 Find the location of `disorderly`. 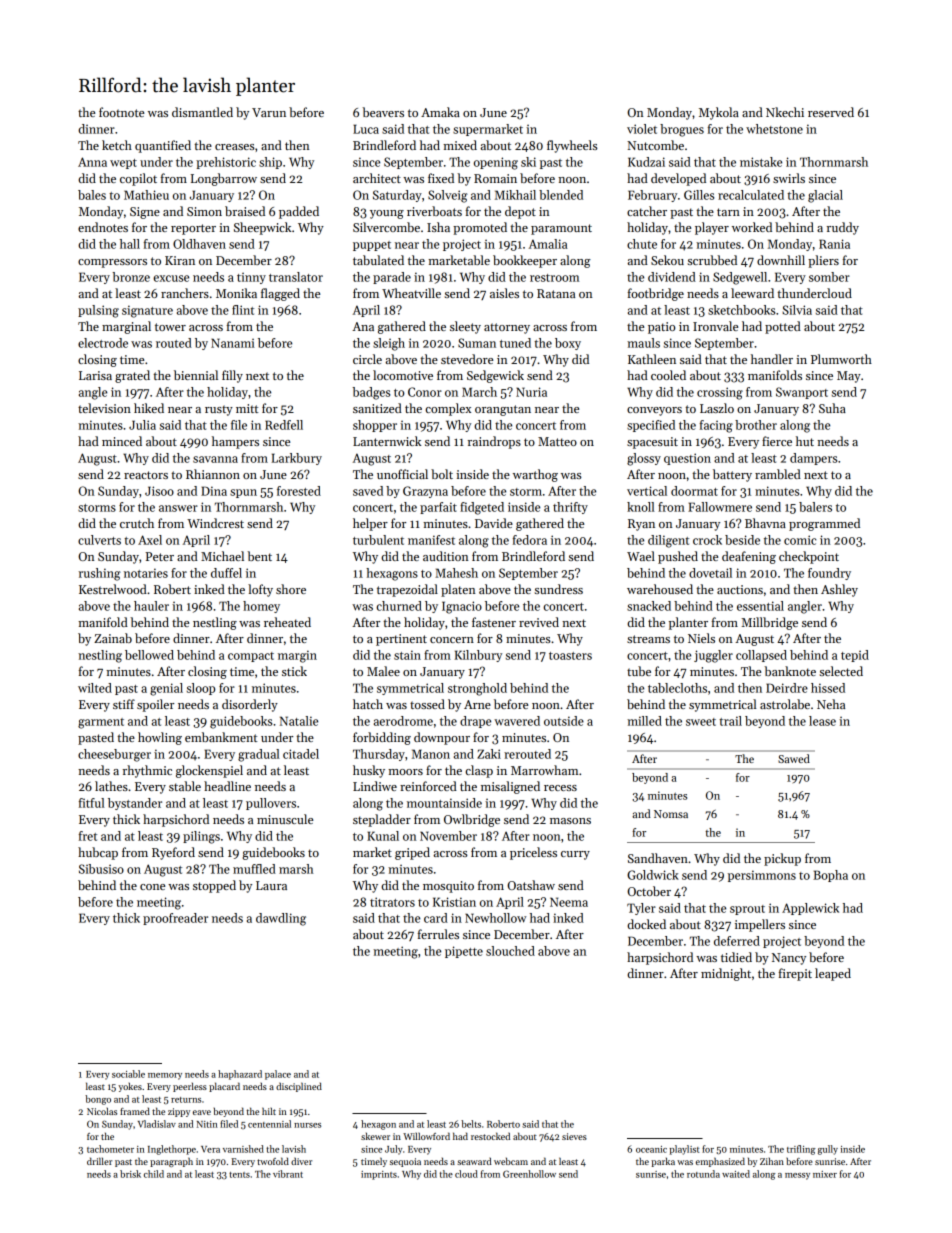

disorderly is located at coordinates (250, 705).
